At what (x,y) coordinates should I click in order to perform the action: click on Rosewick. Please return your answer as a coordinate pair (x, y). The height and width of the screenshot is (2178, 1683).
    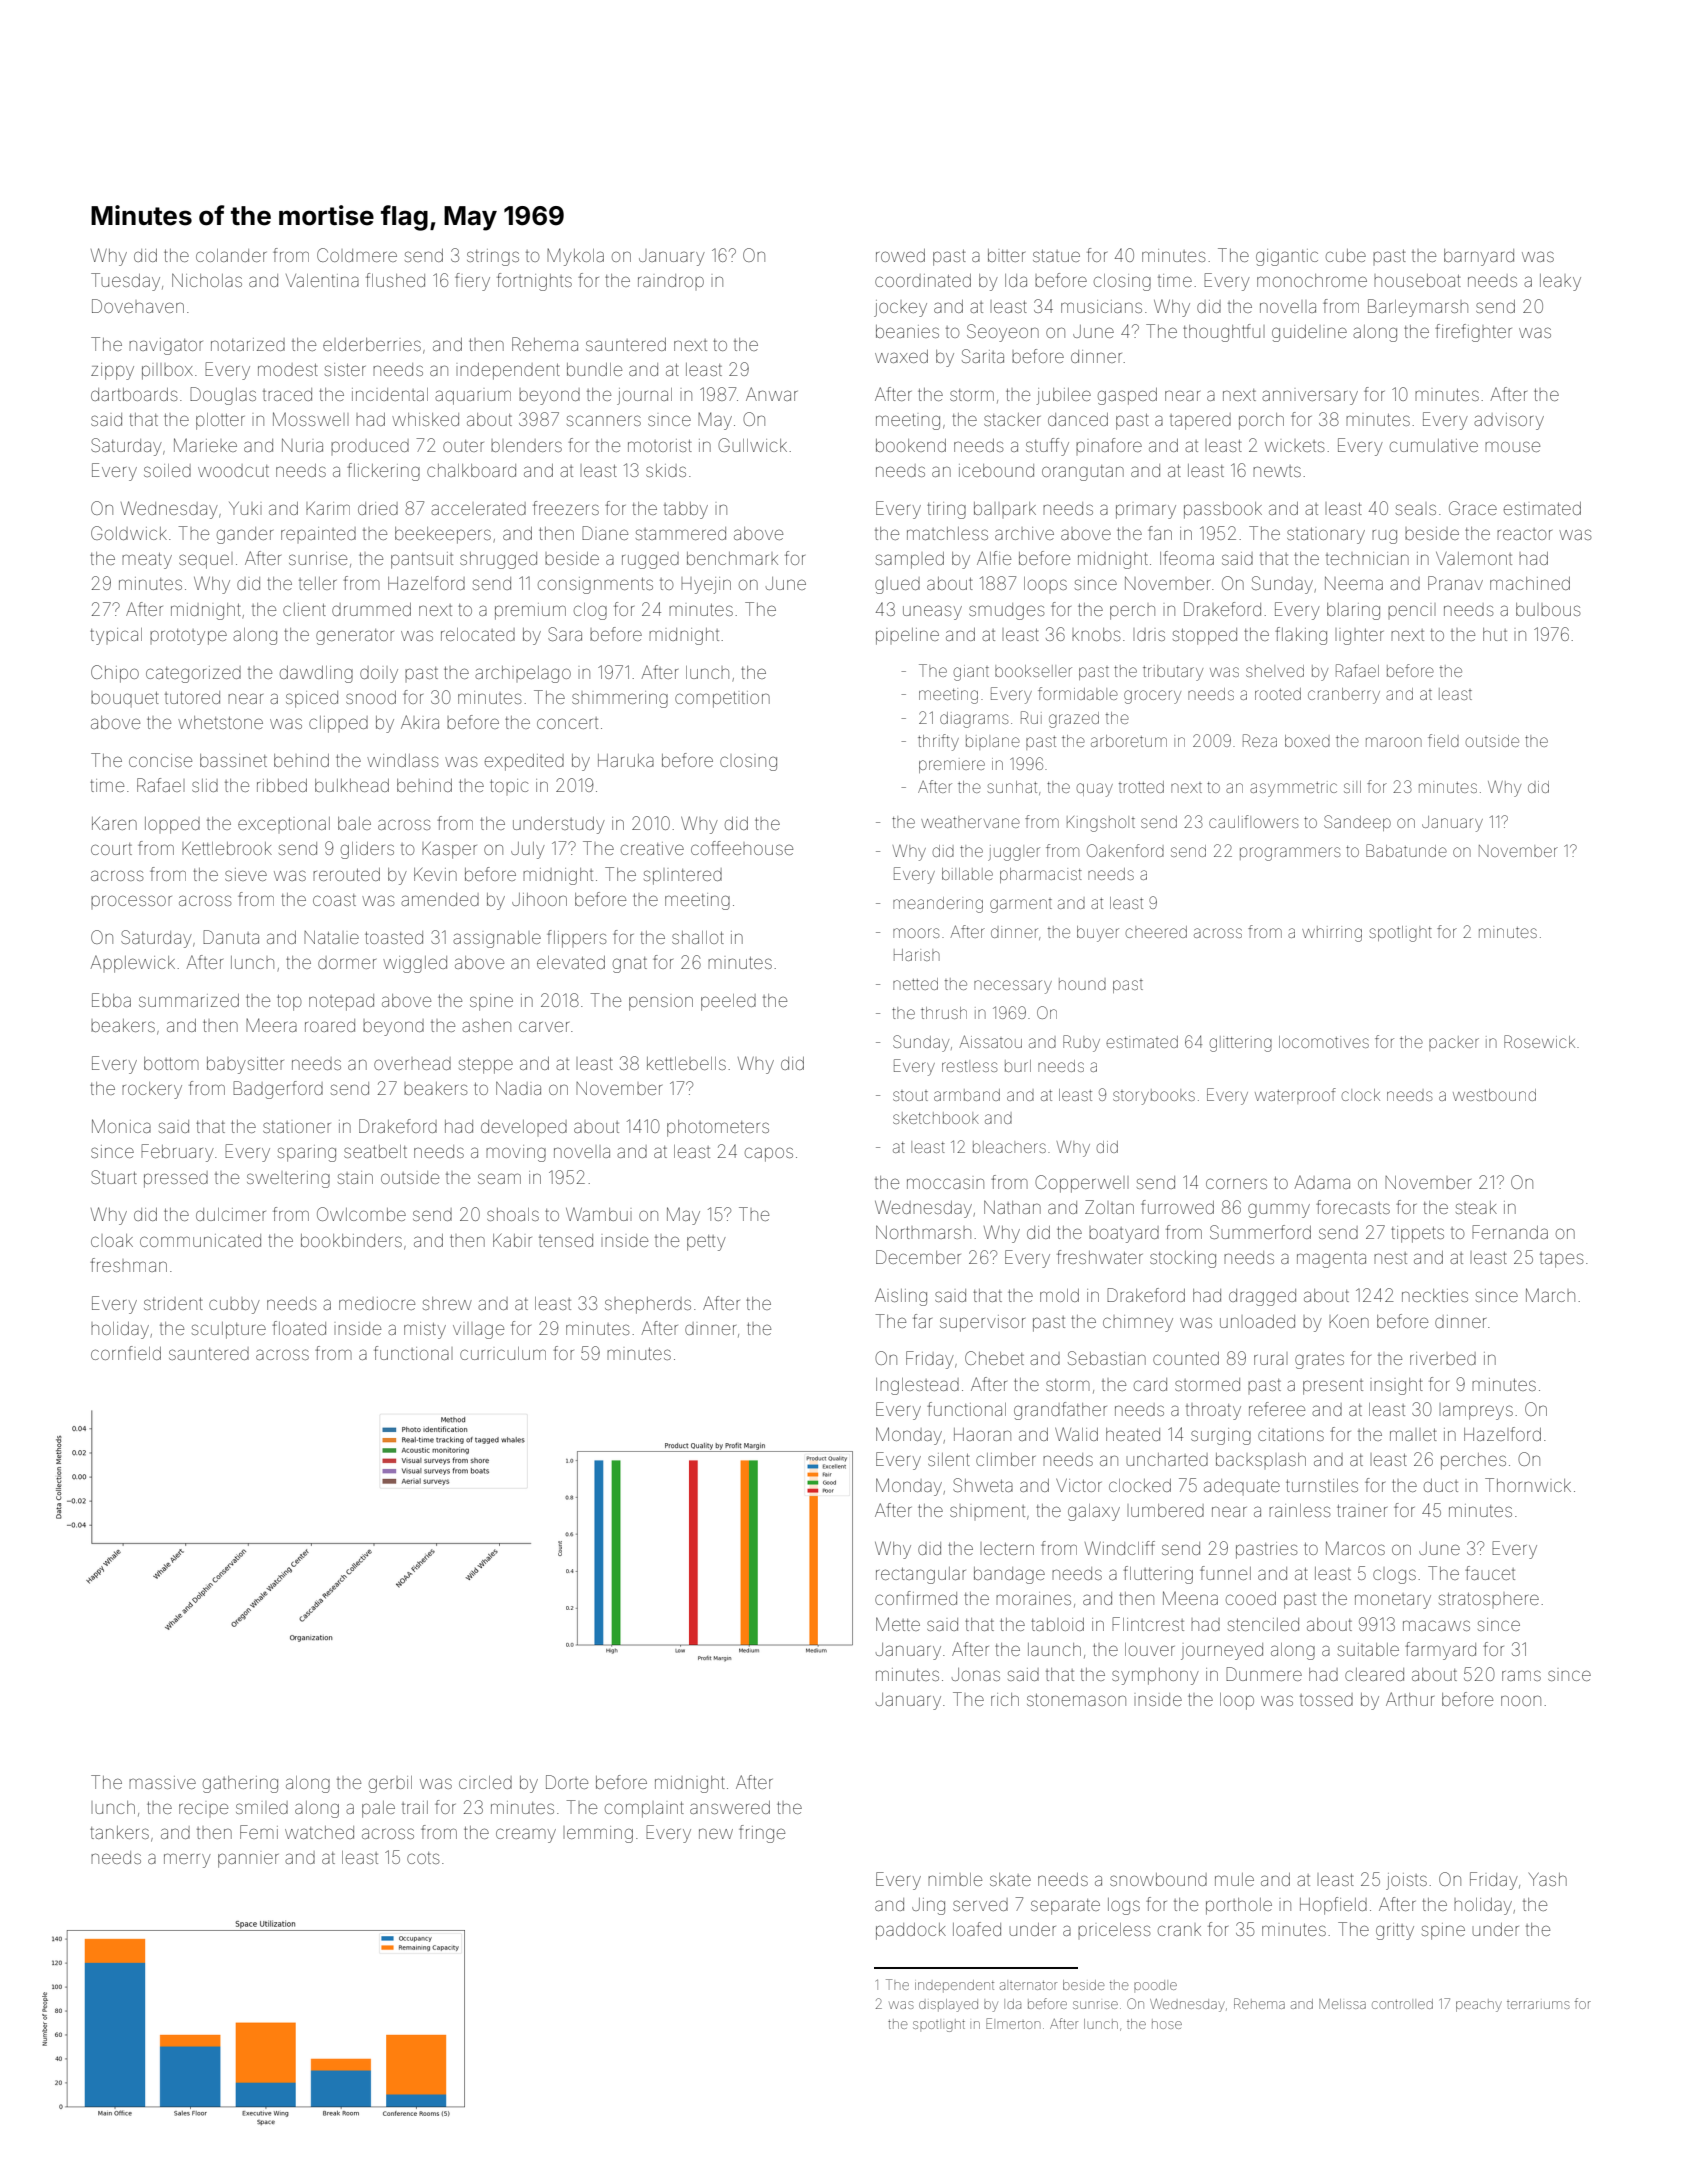
    Looking at the image, I should click on (1539, 1041).
